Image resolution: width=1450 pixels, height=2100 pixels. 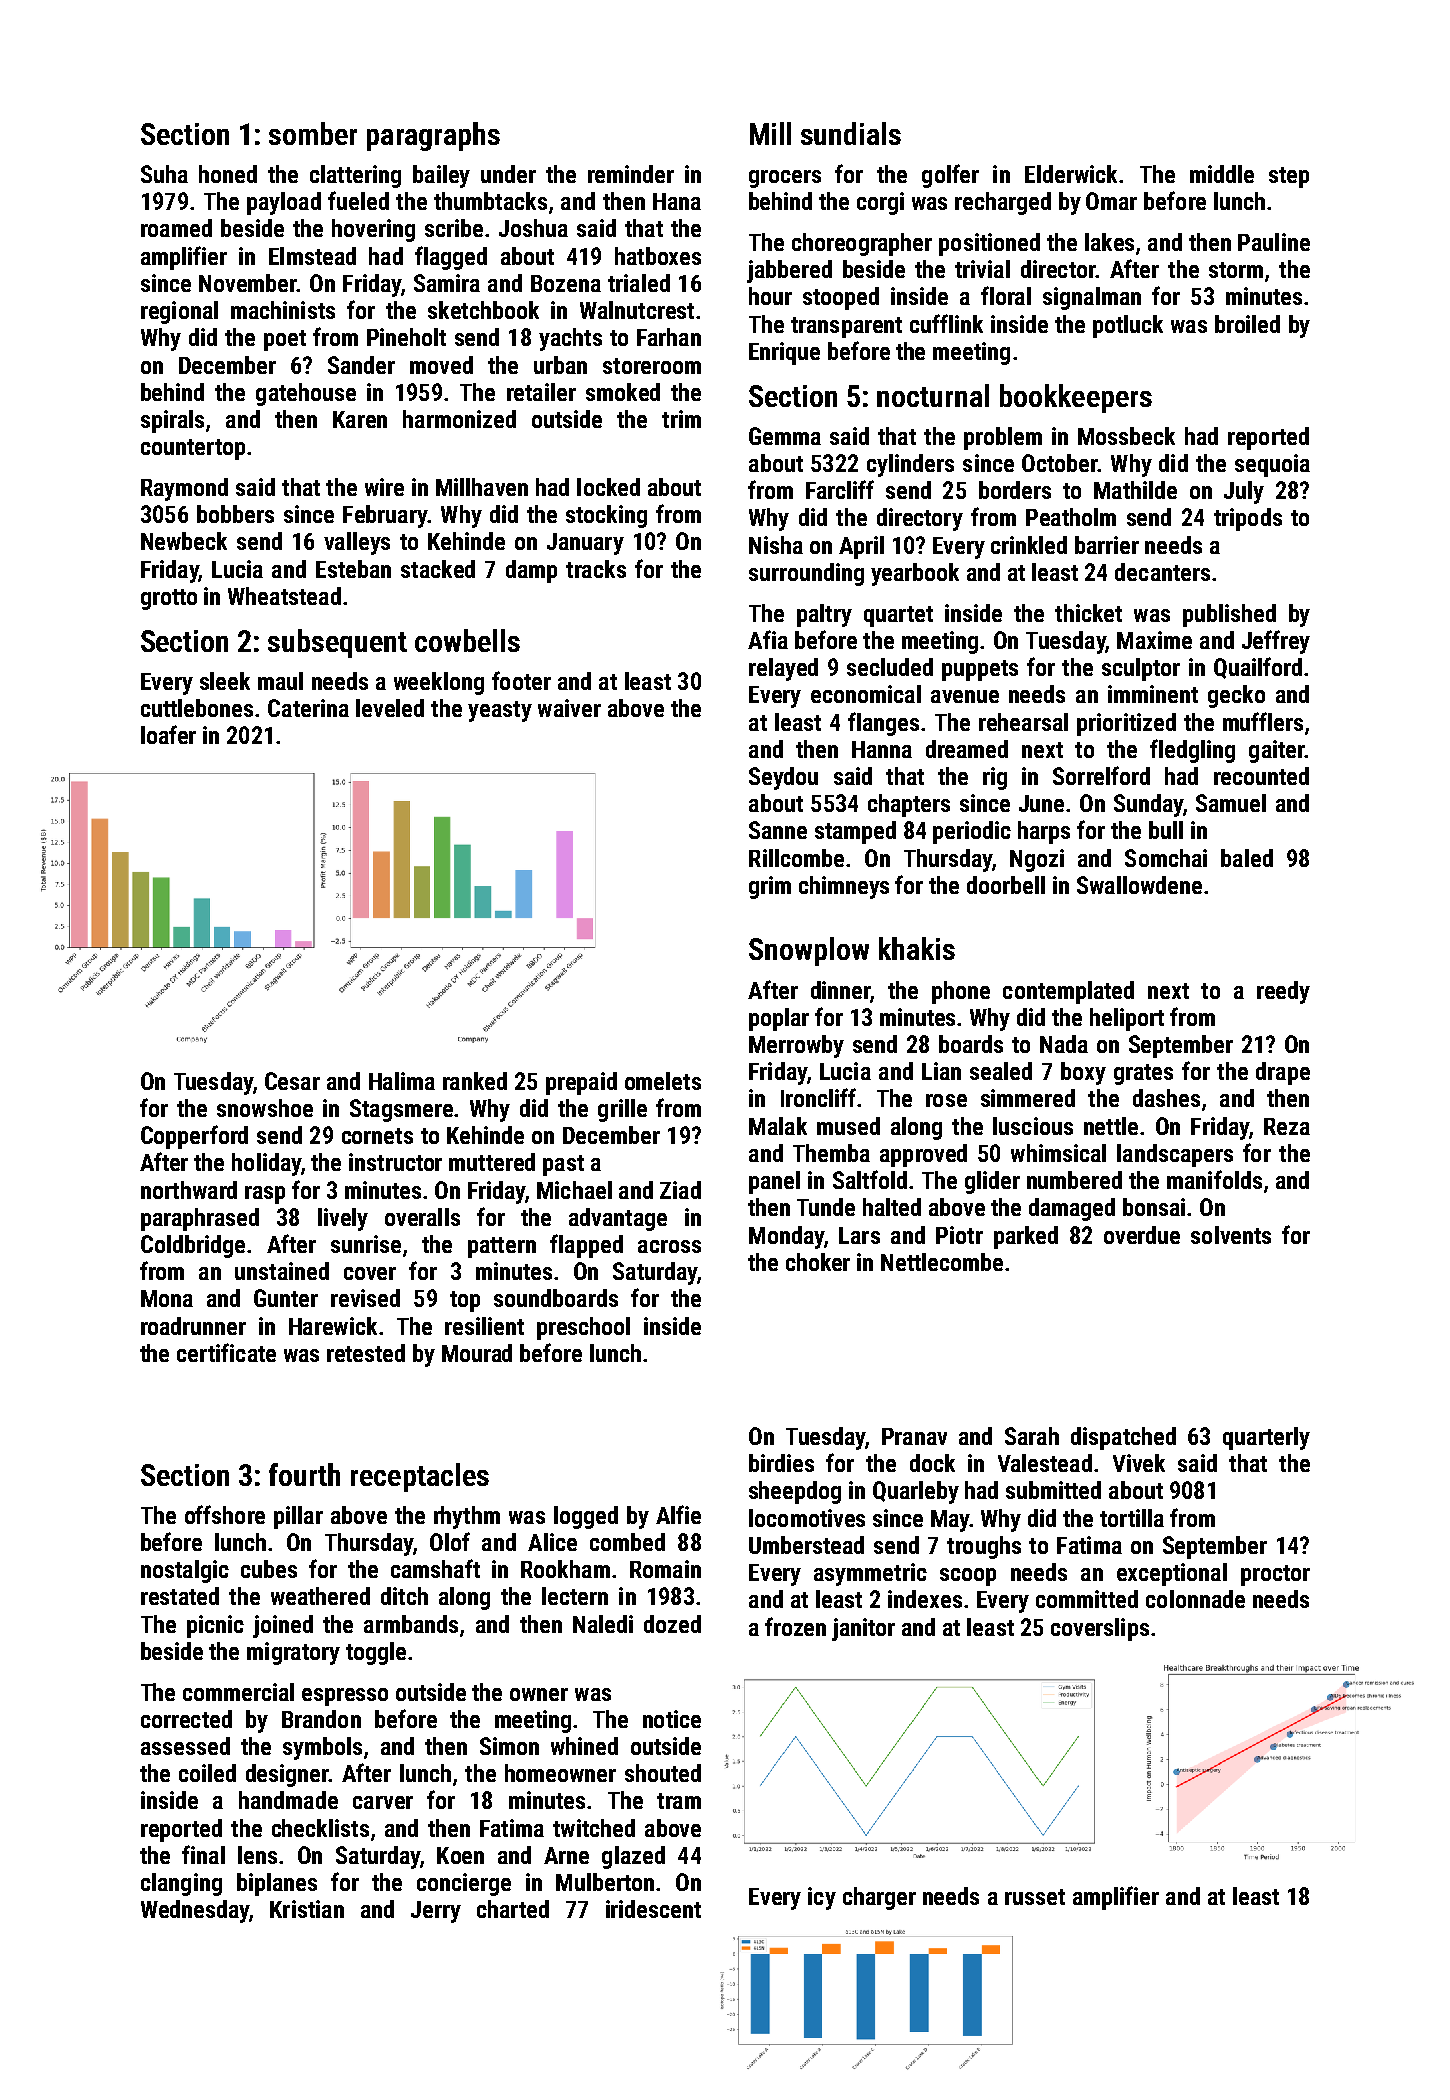 I want to click on committed, so click(x=1087, y=1599).
